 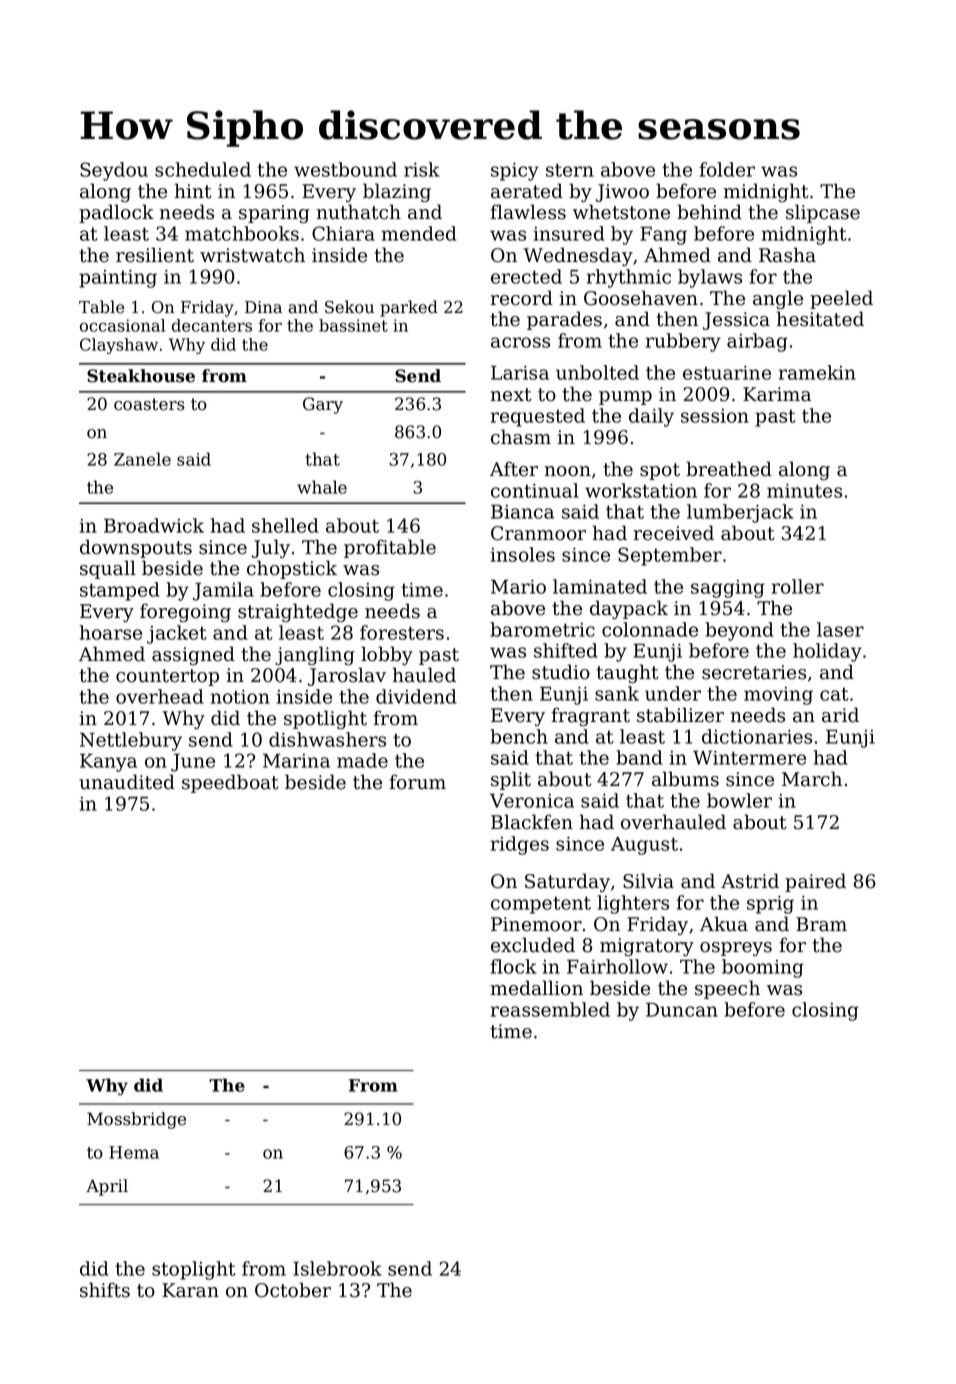 I want to click on padlock, so click(x=116, y=213).
